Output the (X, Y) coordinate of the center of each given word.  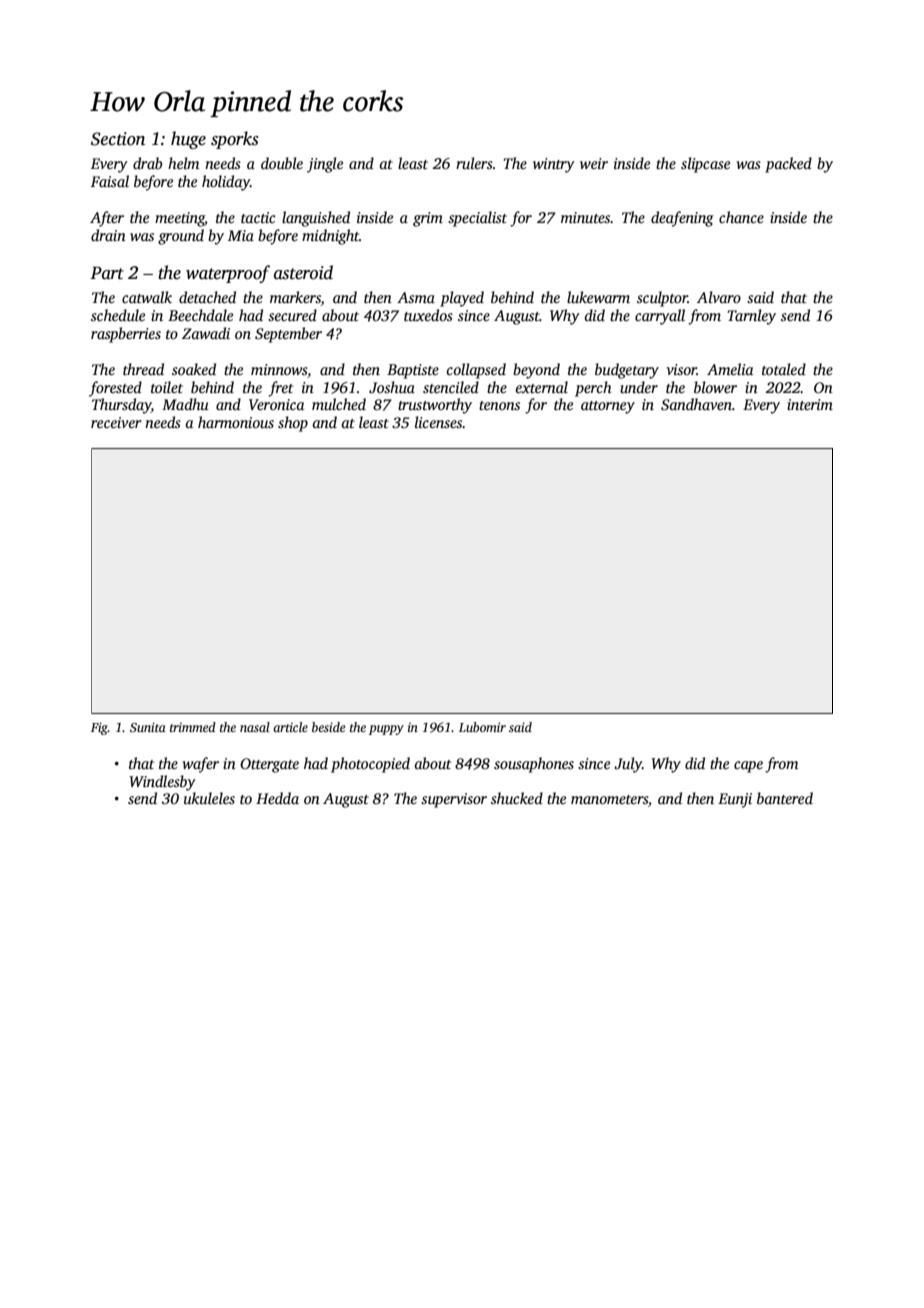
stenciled (451, 387)
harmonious (236, 422)
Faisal (110, 181)
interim (810, 404)
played (462, 299)
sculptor (662, 299)
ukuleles (209, 798)
